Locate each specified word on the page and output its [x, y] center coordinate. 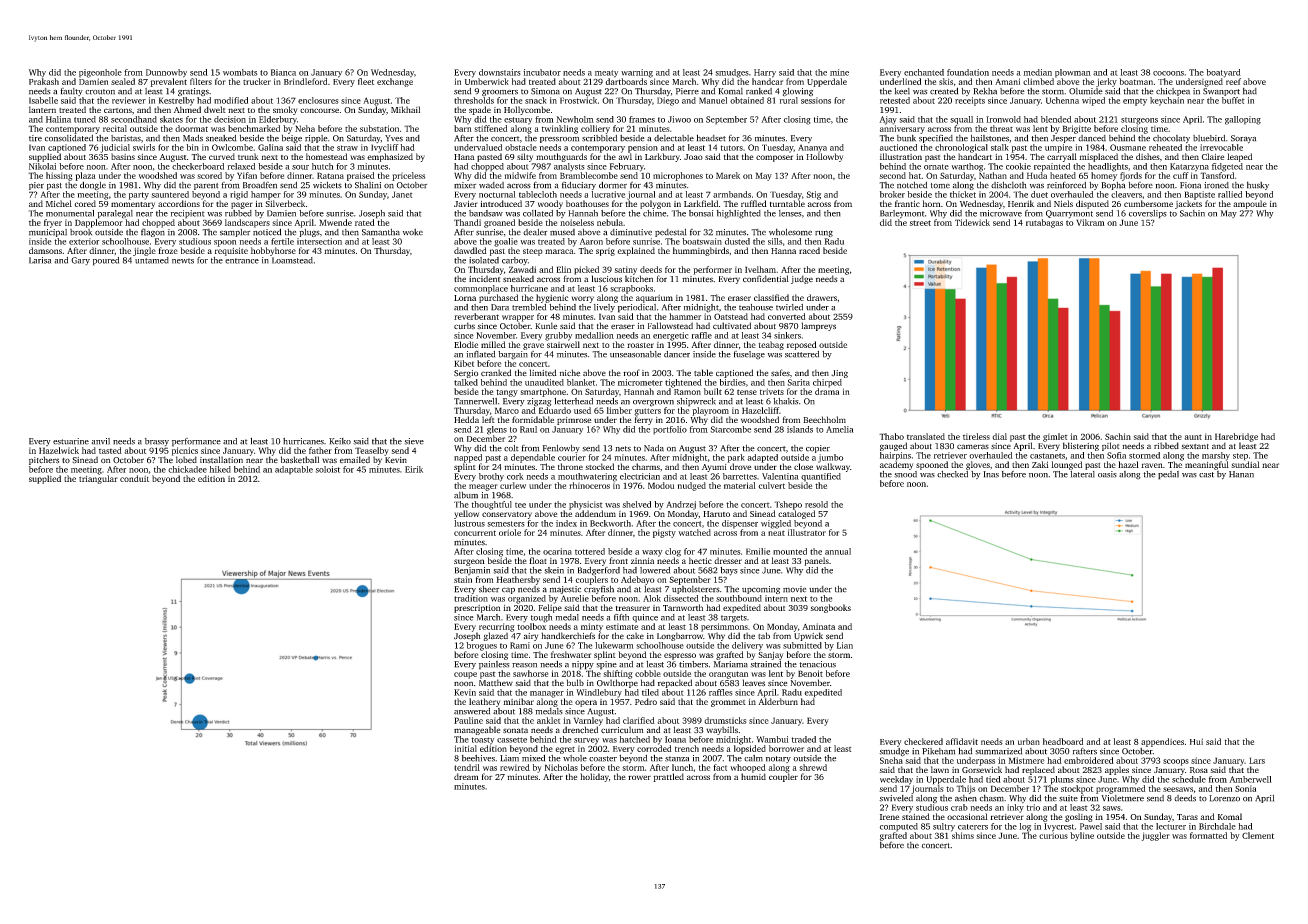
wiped [1093, 101]
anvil [100, 441]
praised [360, 176]
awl [625, 156]
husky [1258, 185]
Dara [500, 307]
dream [466, 776]
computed [899, 827]
